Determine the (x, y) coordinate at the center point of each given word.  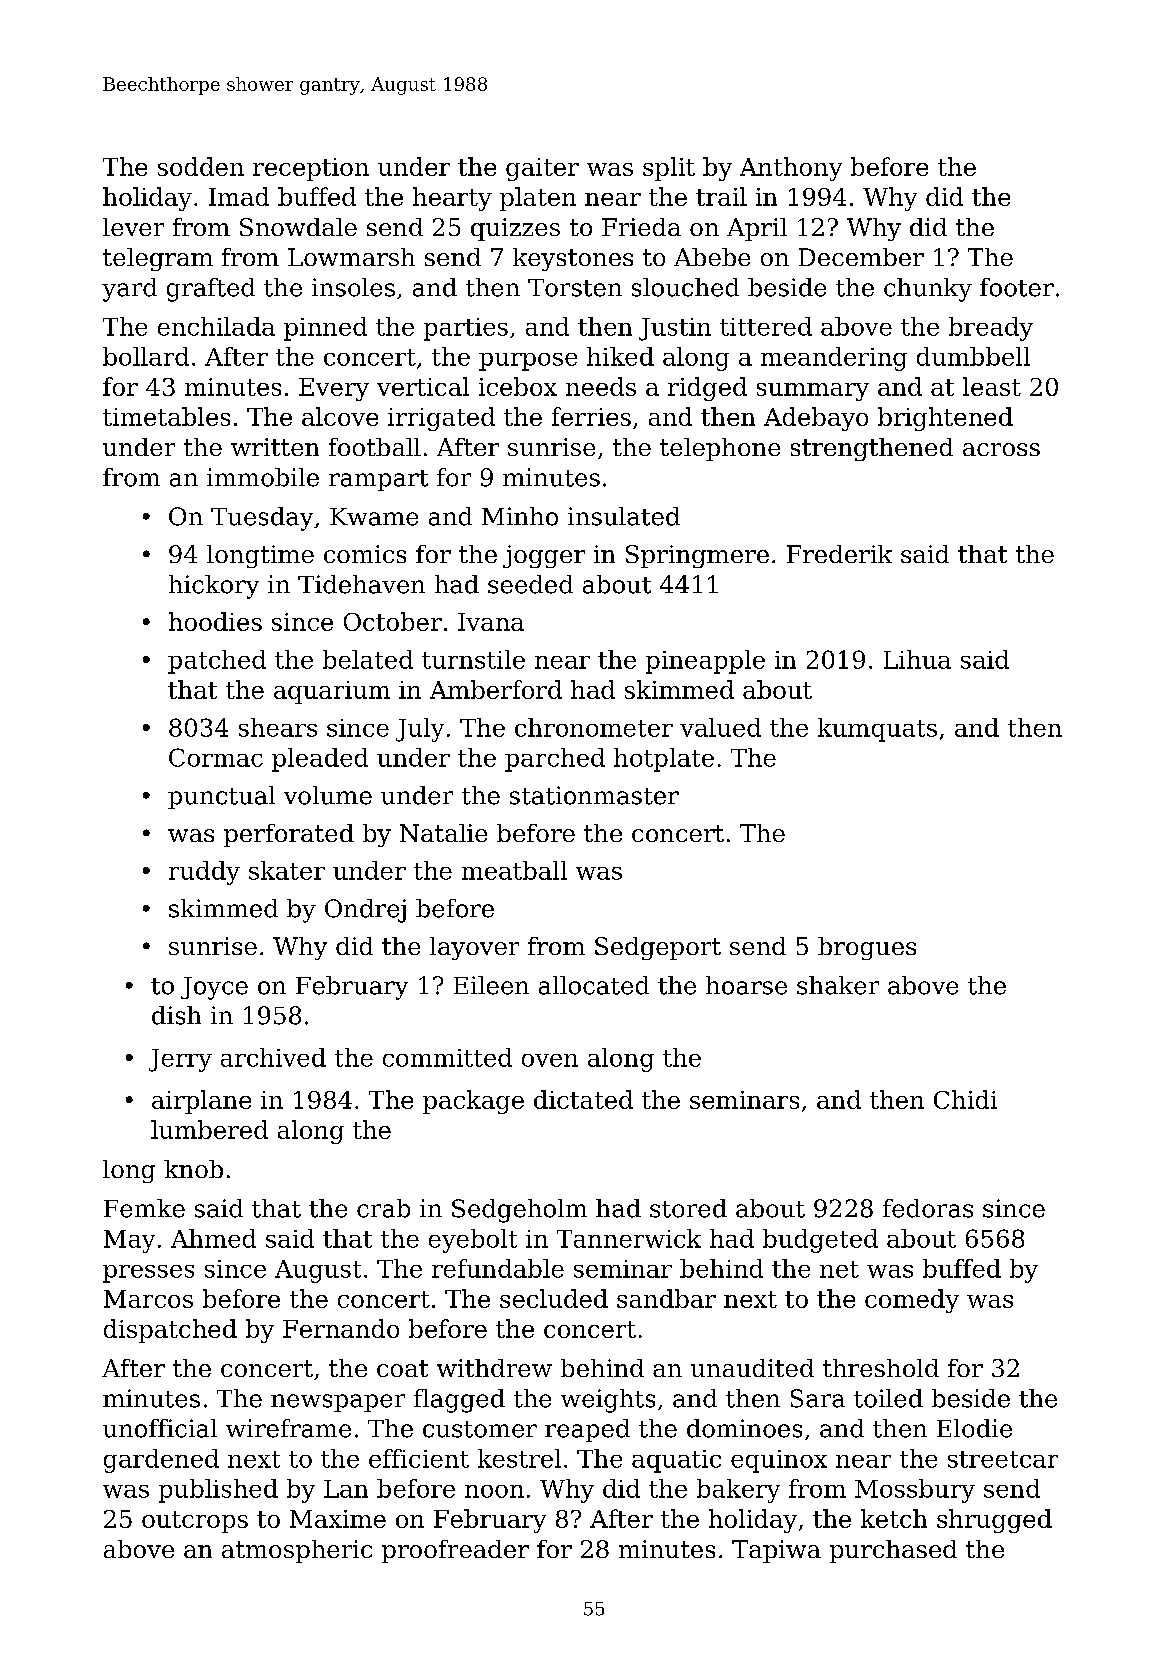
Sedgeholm (519, 1211)
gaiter (542, 169)
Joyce (214, 988)
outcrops (195, 1522)
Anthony (791, 169)
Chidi (965, 1099)
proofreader (455, 1551)
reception (311, 169)
